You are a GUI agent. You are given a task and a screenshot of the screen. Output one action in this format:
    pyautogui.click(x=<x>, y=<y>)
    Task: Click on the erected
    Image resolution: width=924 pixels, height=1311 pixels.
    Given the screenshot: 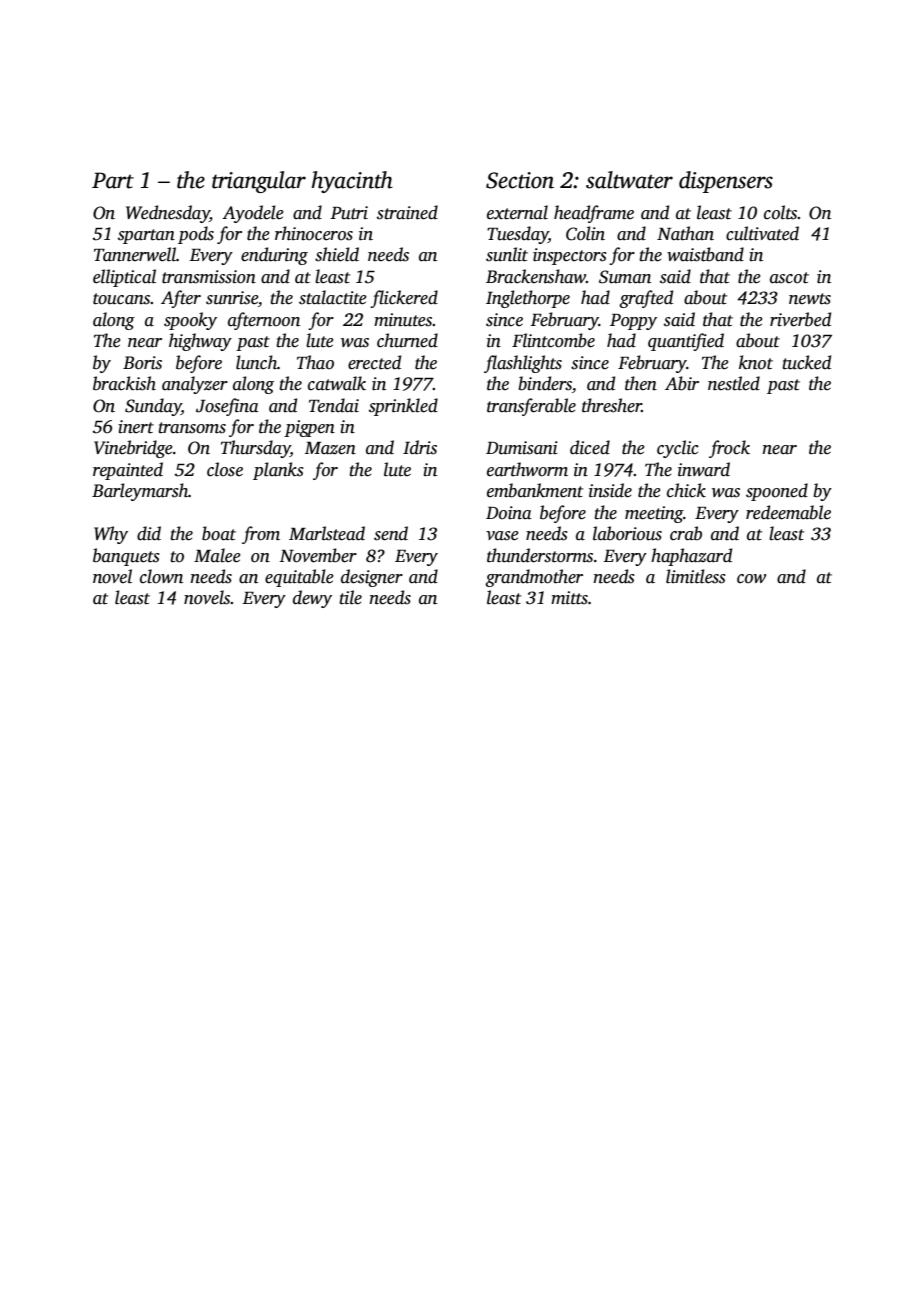 What is the action you would take?
    pyautogui.click(x=374, y=362)
